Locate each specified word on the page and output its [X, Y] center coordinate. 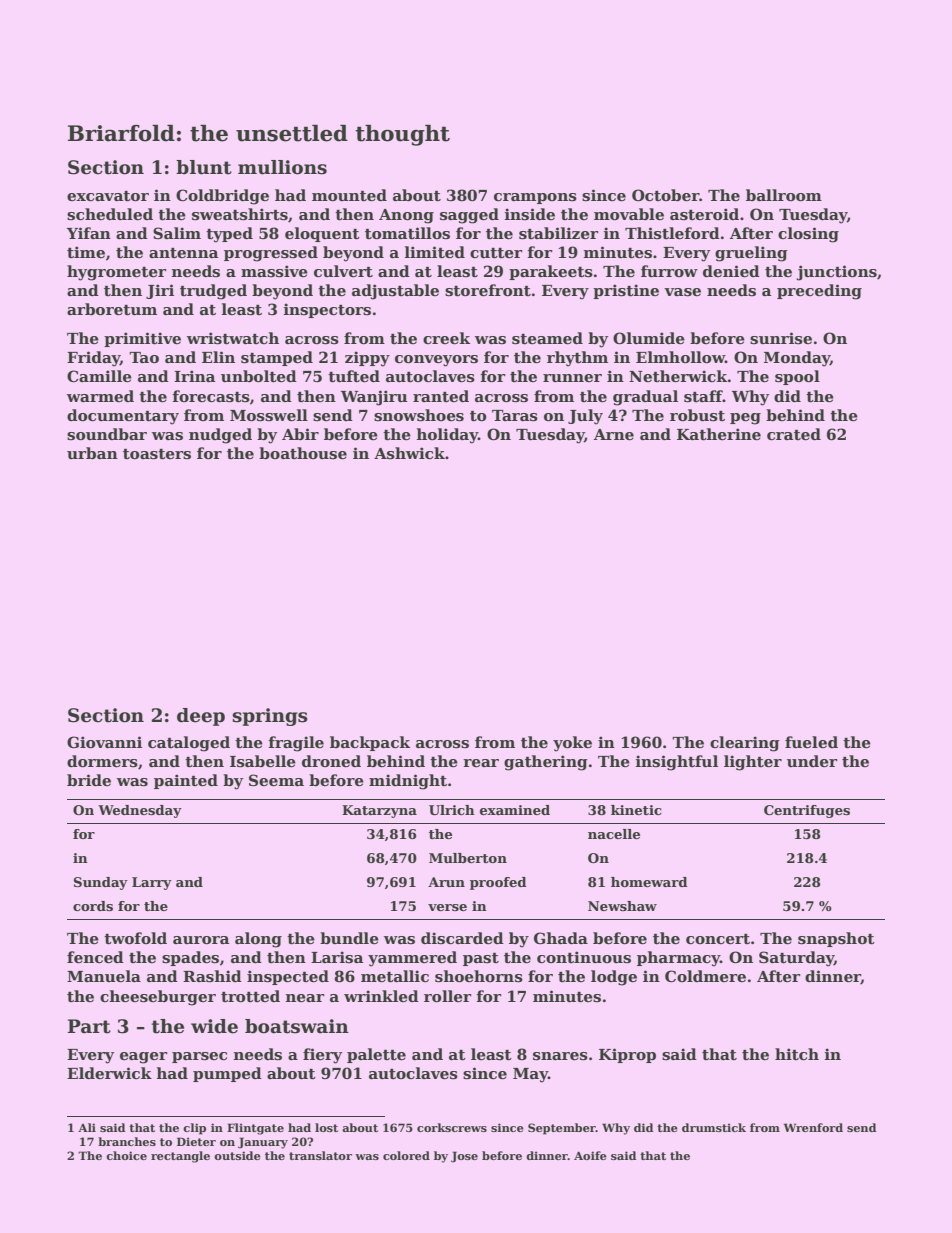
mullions [282, 167]
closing [808, 235]
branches [127, 1141]
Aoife [590, 1155]
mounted [349, 195]
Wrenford [813, 1127]
